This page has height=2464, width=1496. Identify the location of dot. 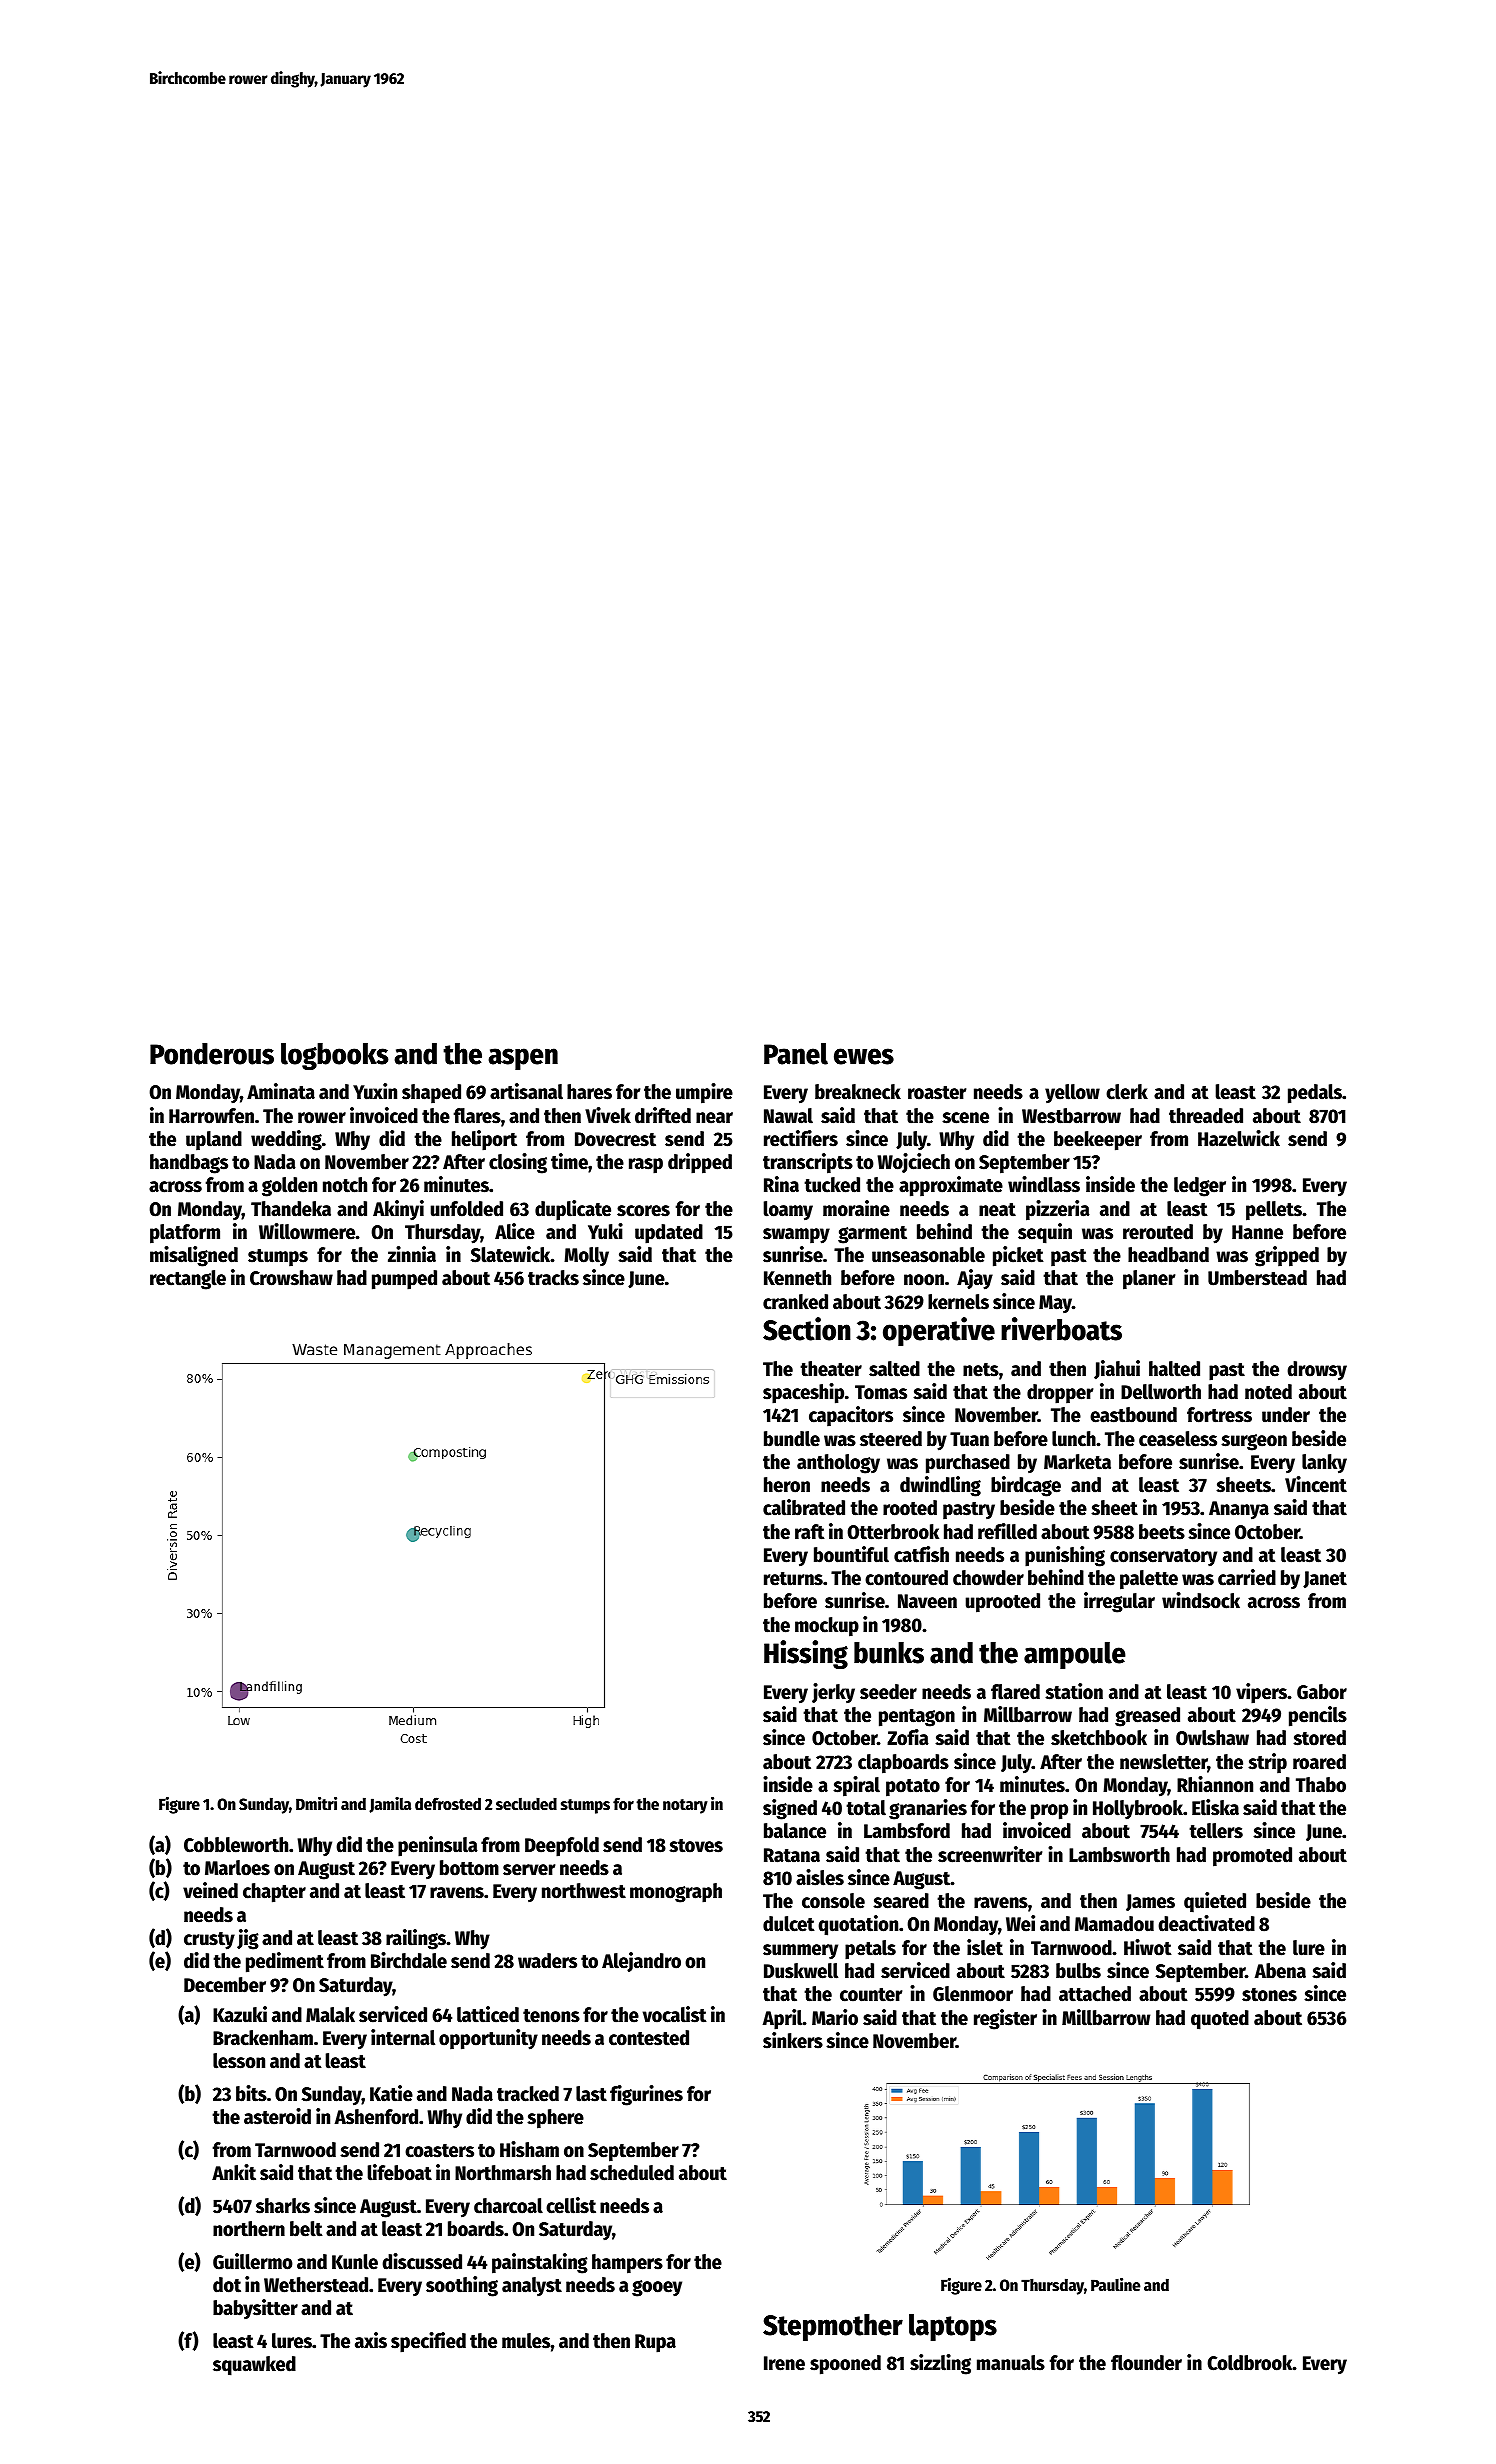
(227, 2285).
